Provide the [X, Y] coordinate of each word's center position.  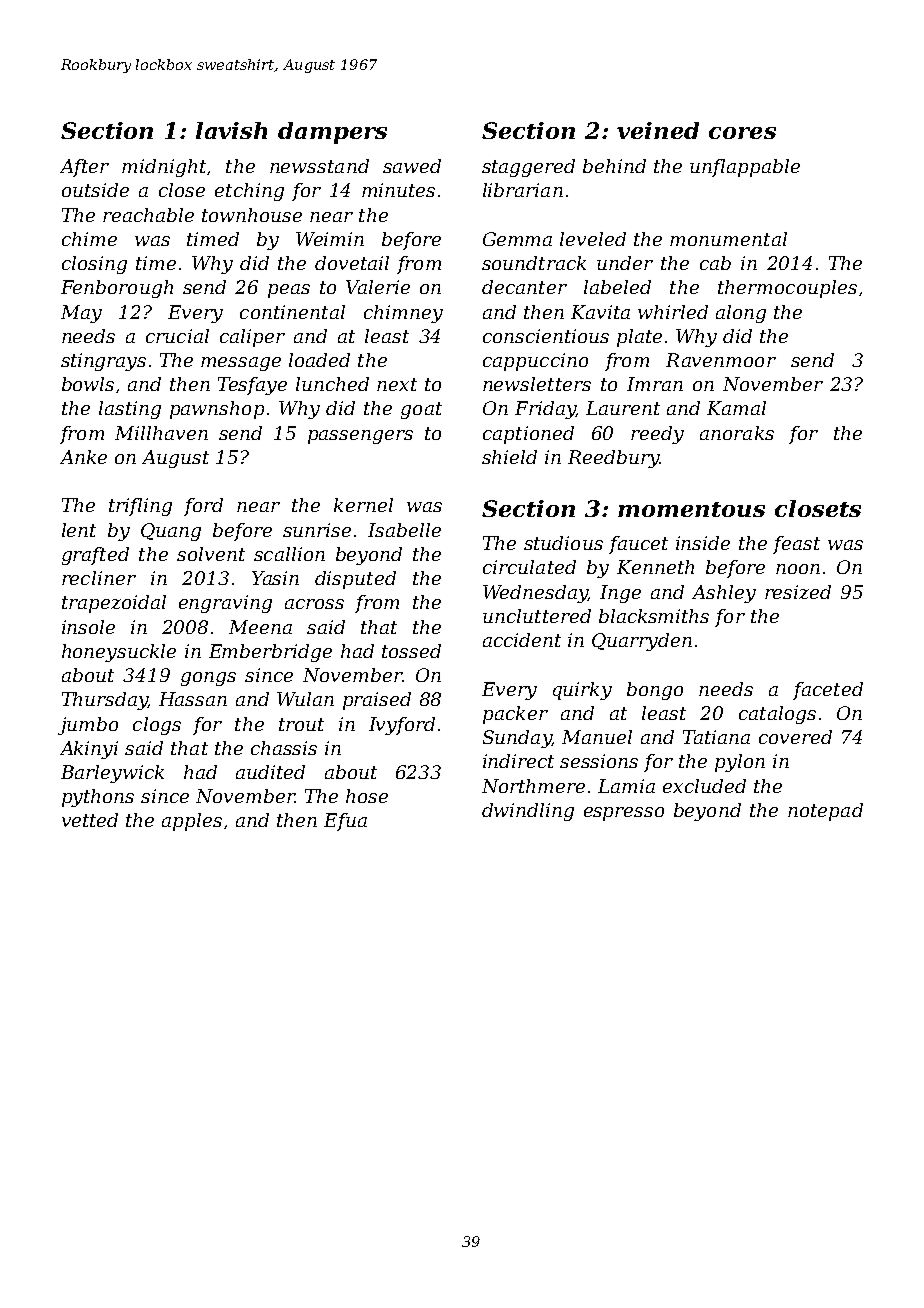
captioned [528, 435]
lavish [231, 130]
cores [742, 133]
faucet [638, 545]
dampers [332, 133]
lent [79, 530]
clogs [157, 726]
